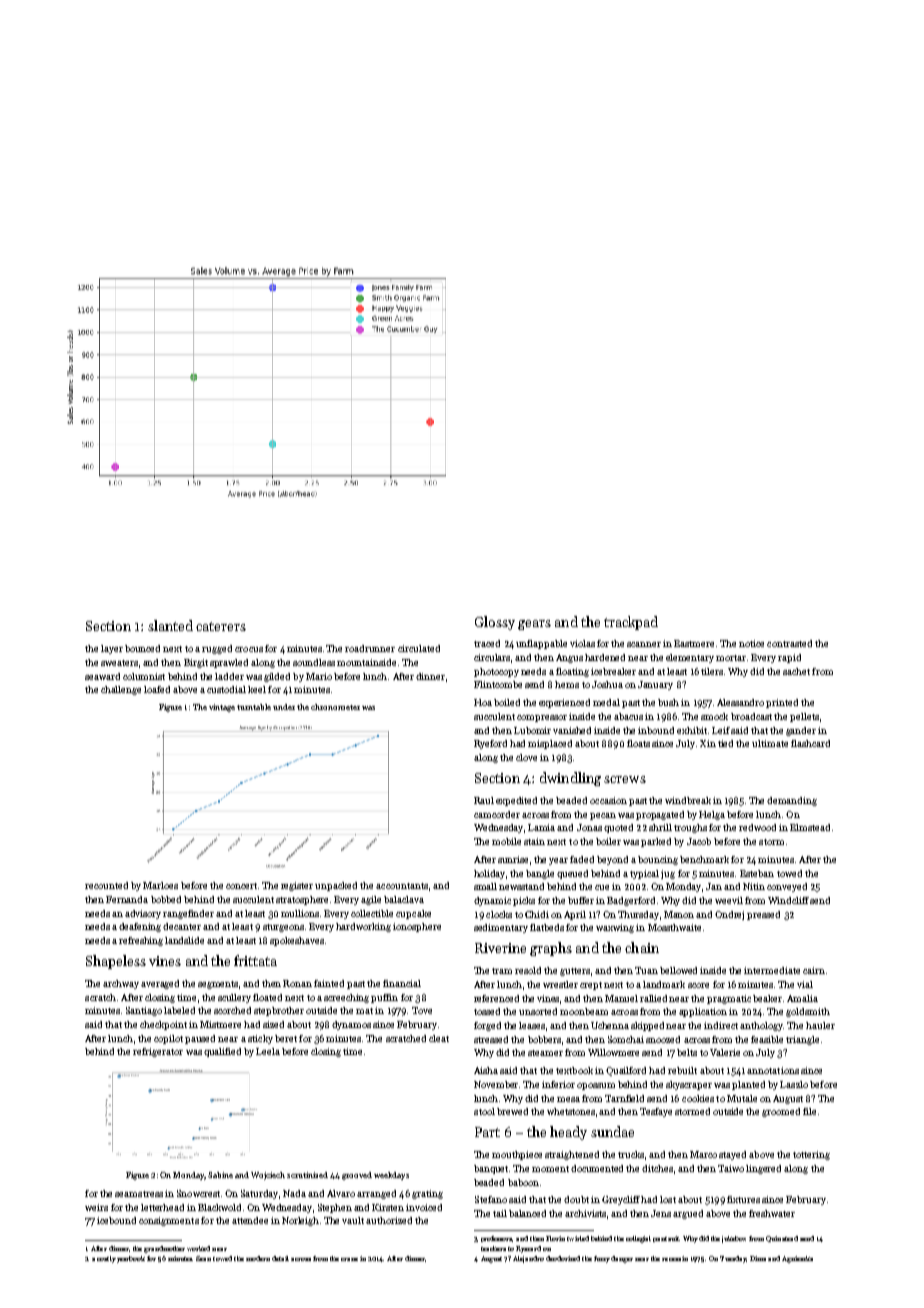 This screenshot has height=1308, width=924. I want to click on lost, so click(668, 1199).
